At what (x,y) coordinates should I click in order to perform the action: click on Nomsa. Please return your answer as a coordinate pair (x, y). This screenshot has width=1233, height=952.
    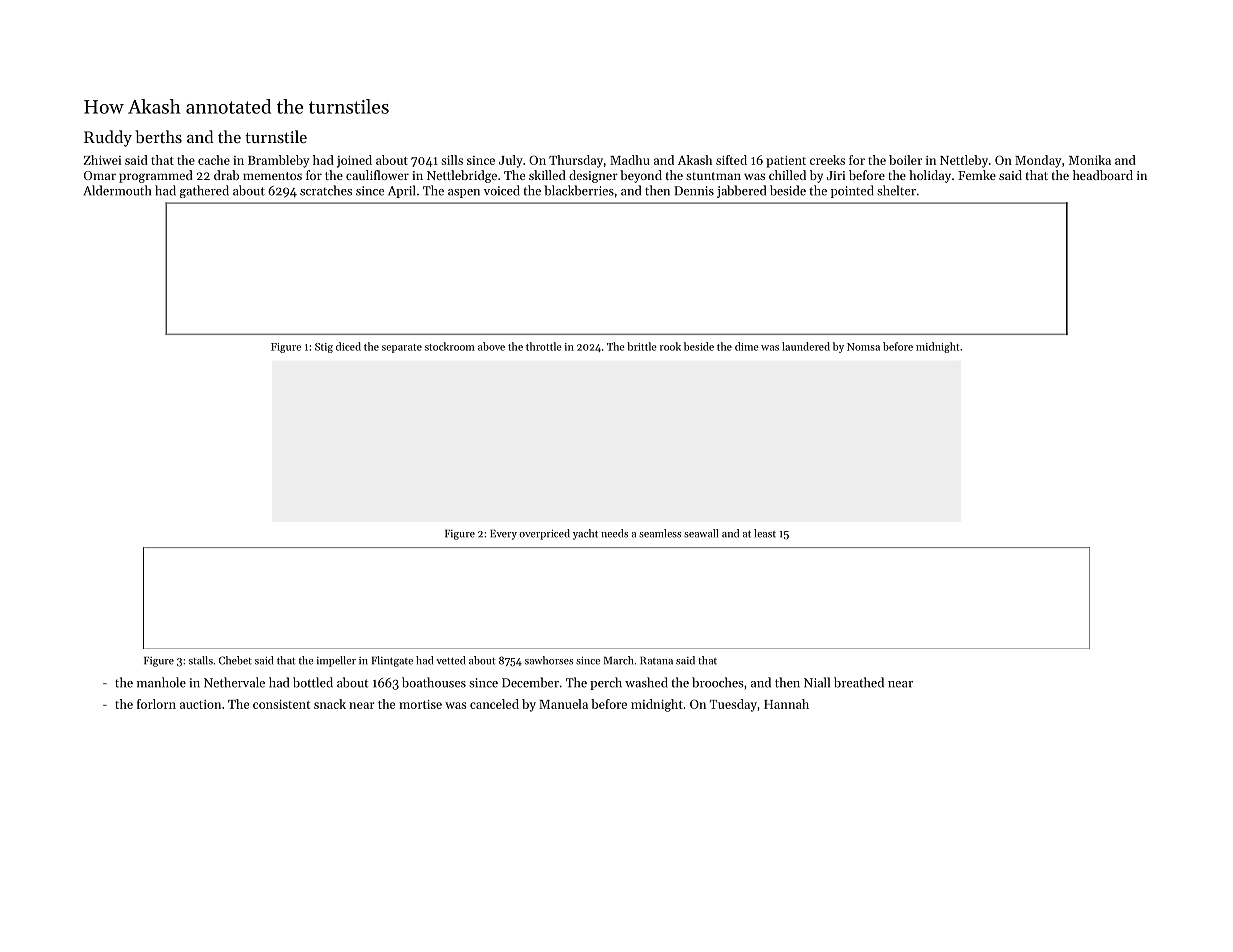
    Looking at the image, I should click on (863, 347).
